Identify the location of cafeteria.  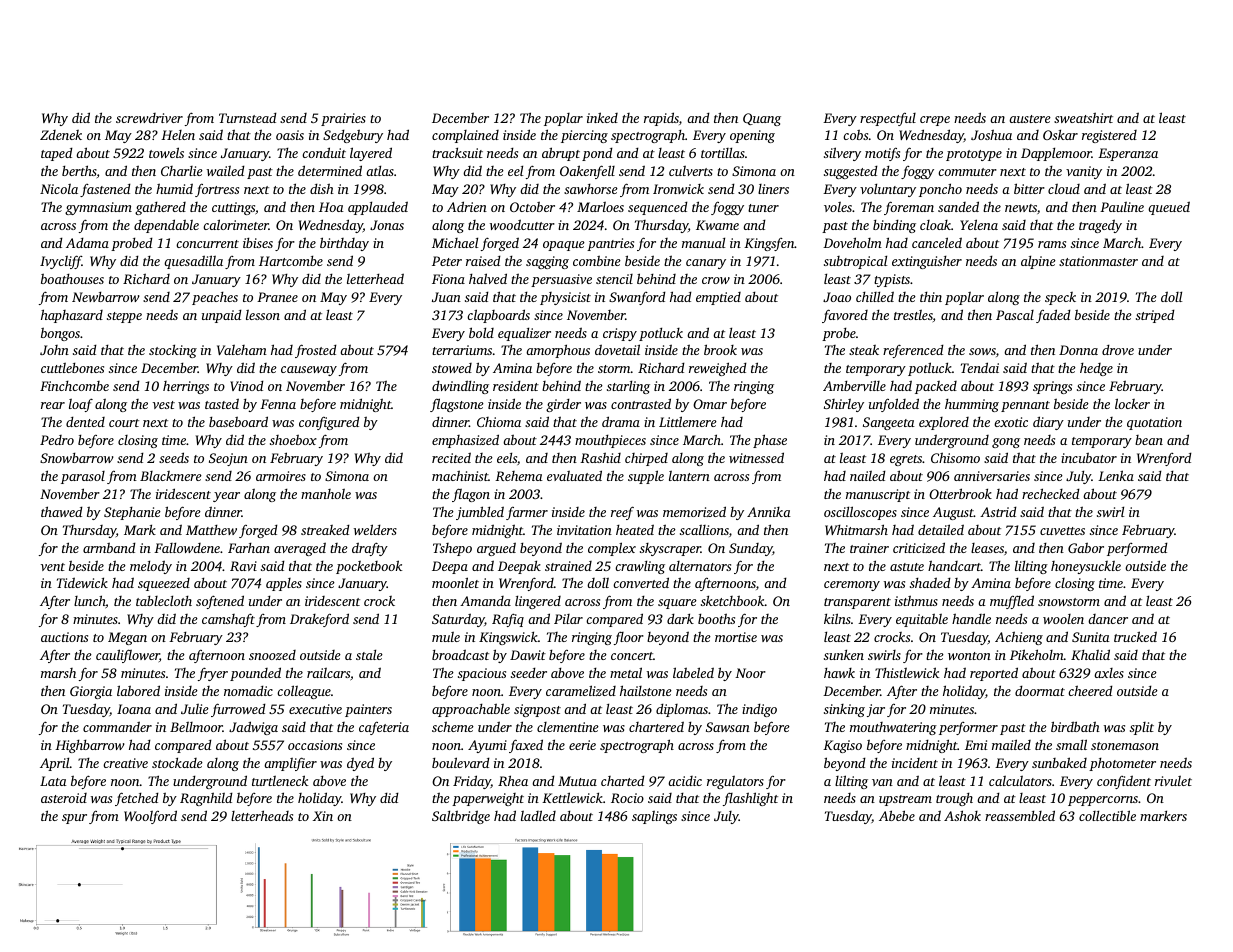
(384, 728).
